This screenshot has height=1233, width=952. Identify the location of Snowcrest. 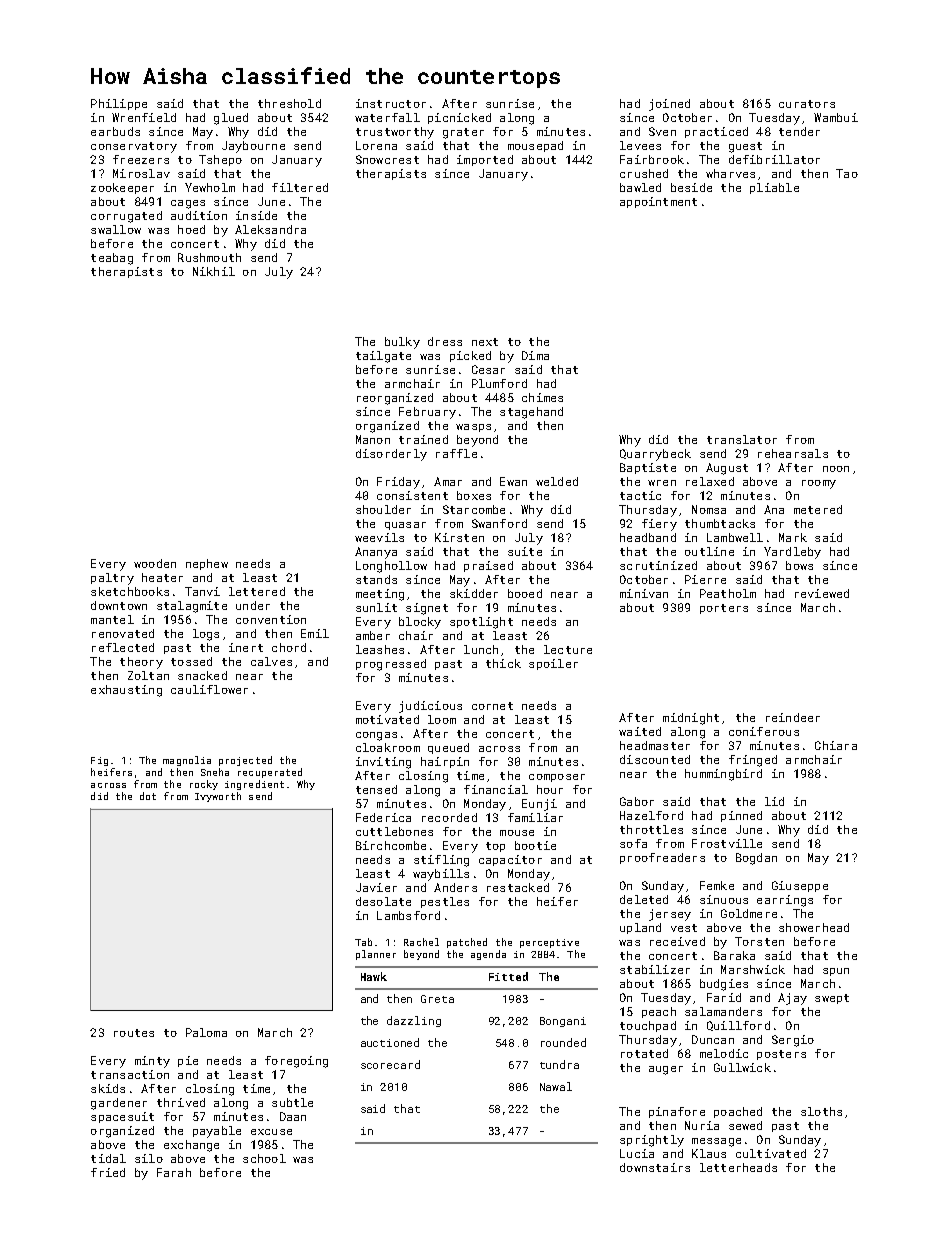
(387, 159).
